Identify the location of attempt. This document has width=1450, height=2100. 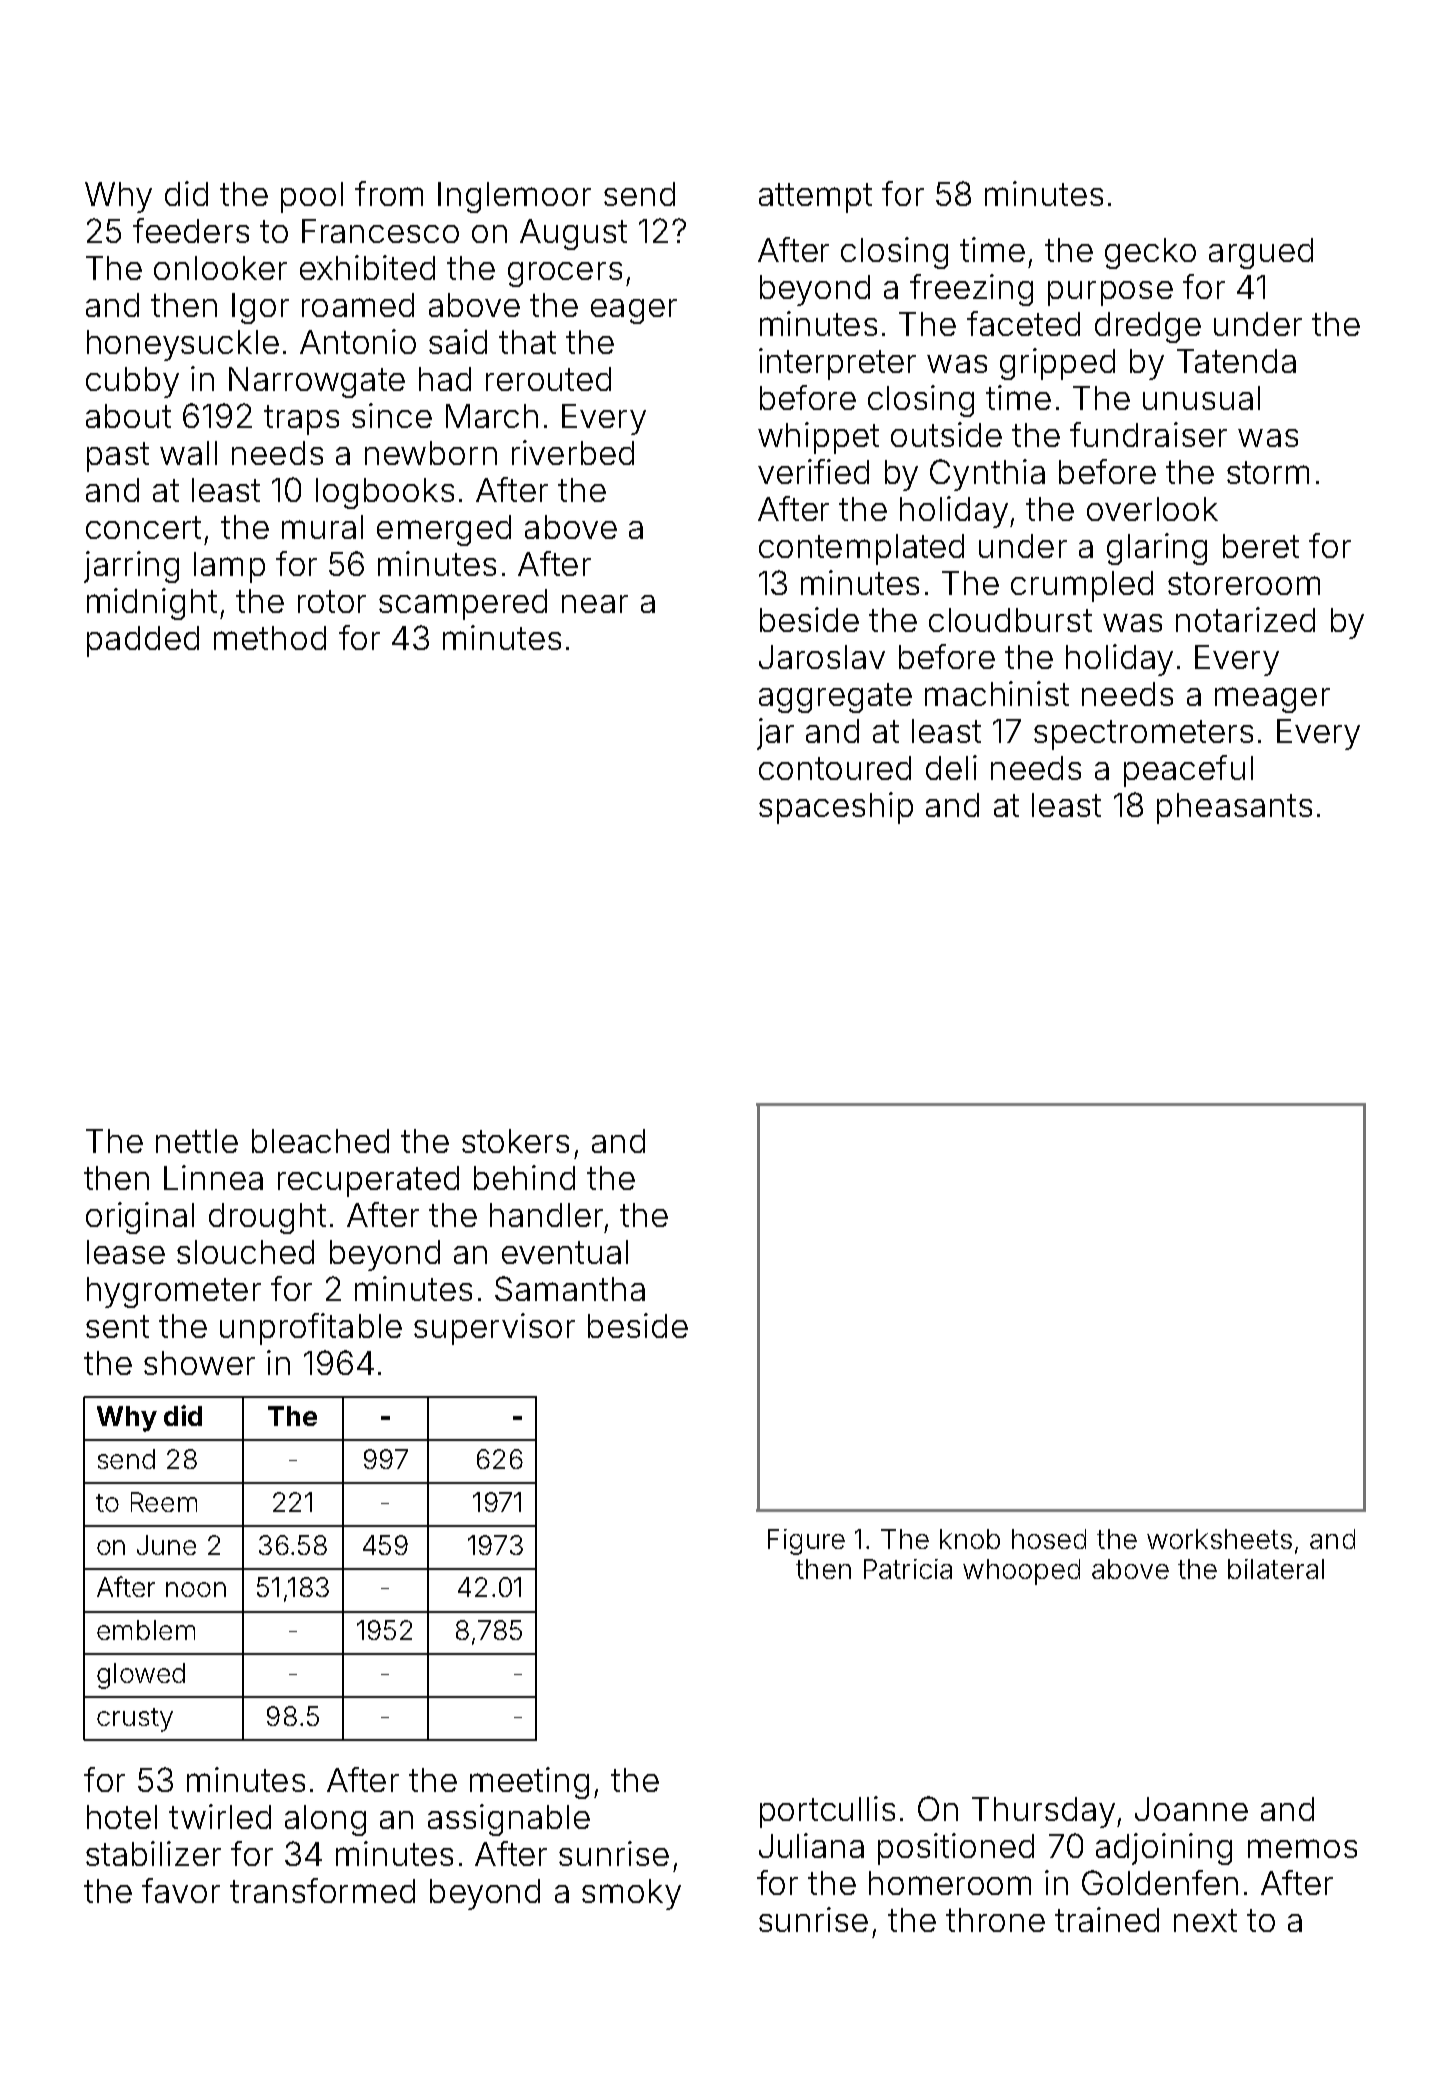
(815, 198).
